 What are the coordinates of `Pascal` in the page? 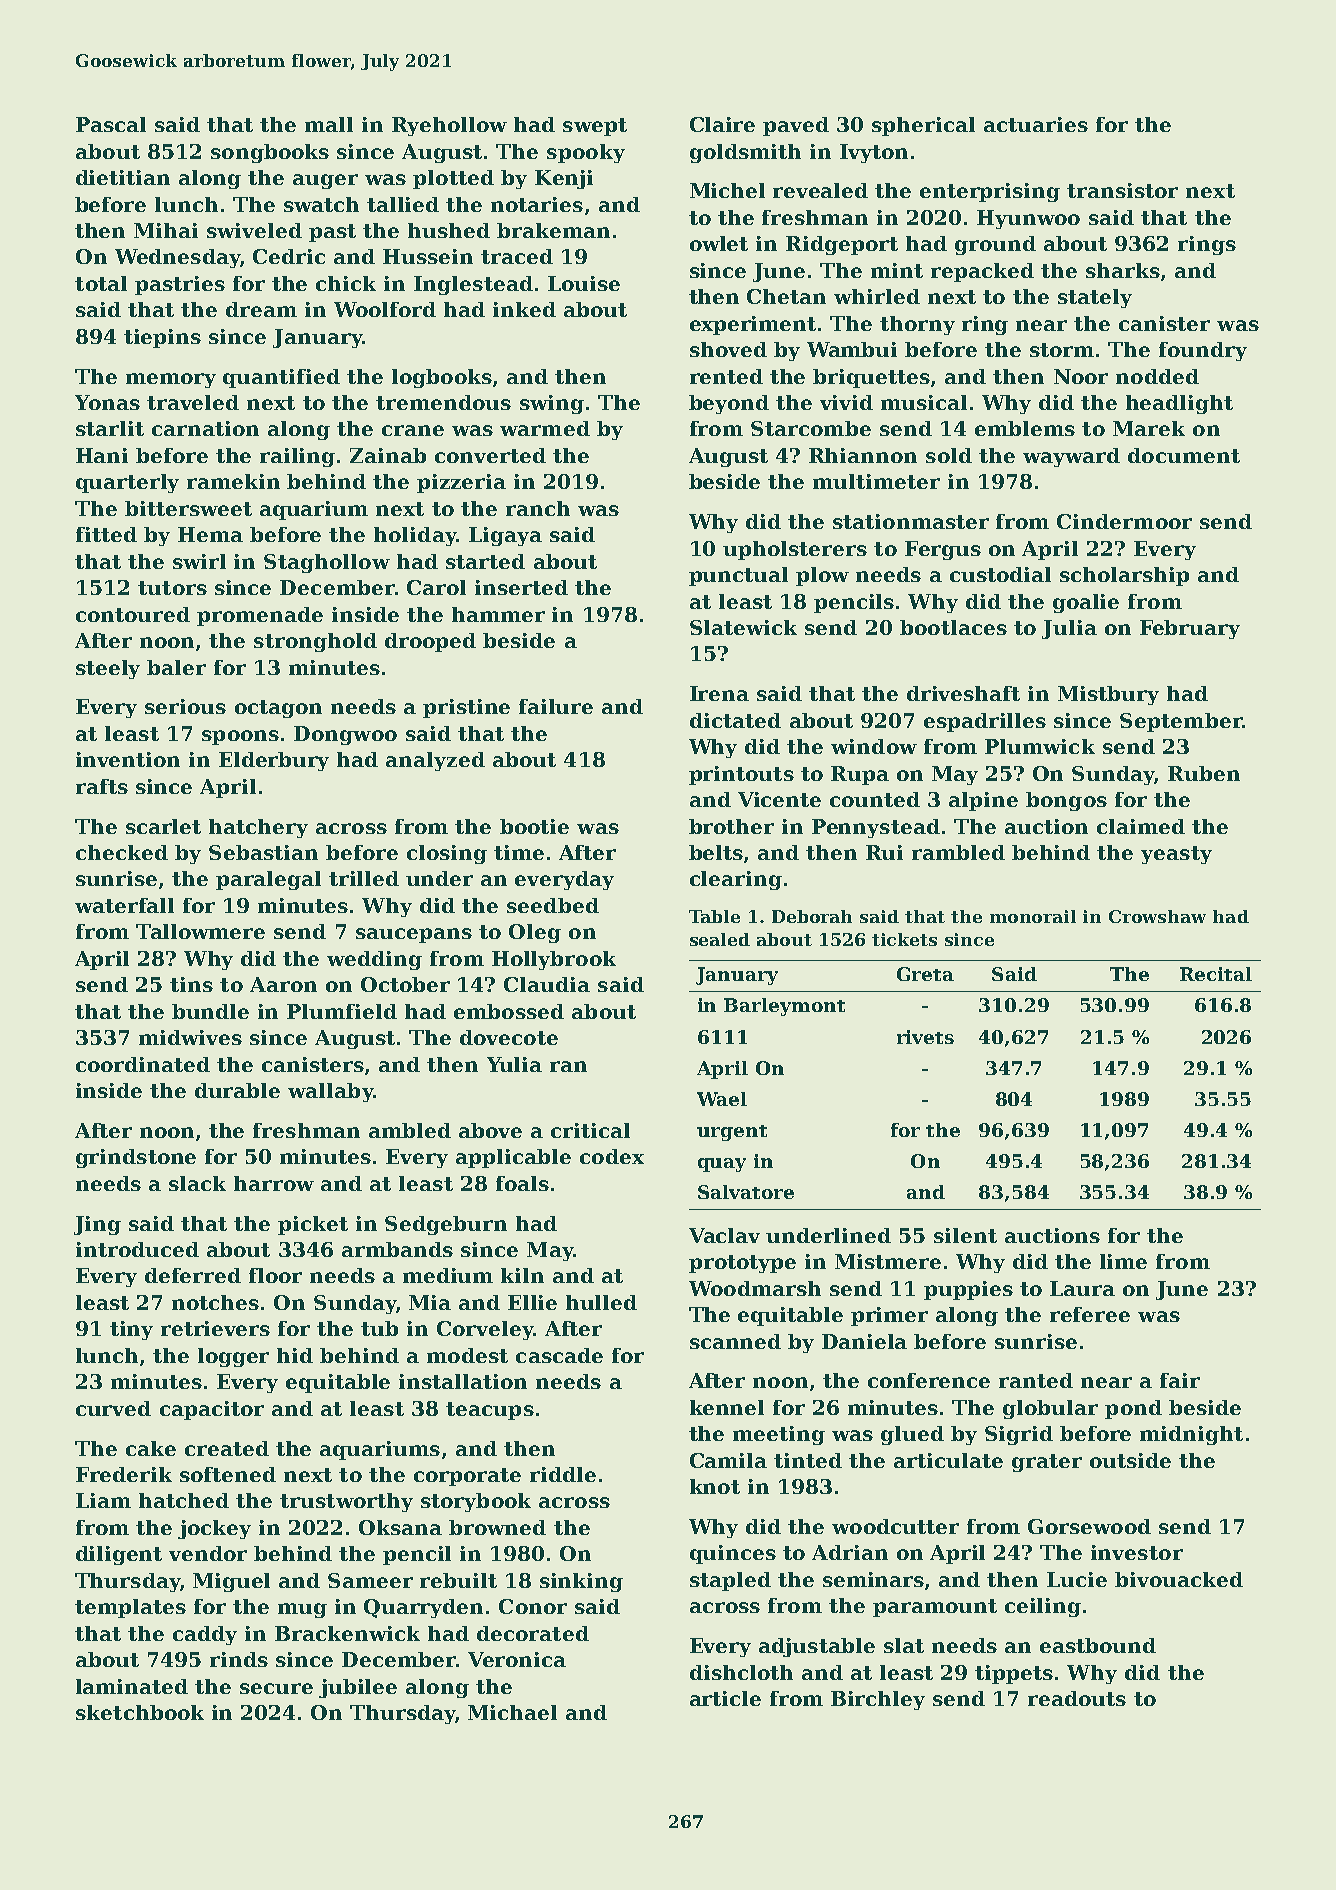 It's located at (111, 124).
